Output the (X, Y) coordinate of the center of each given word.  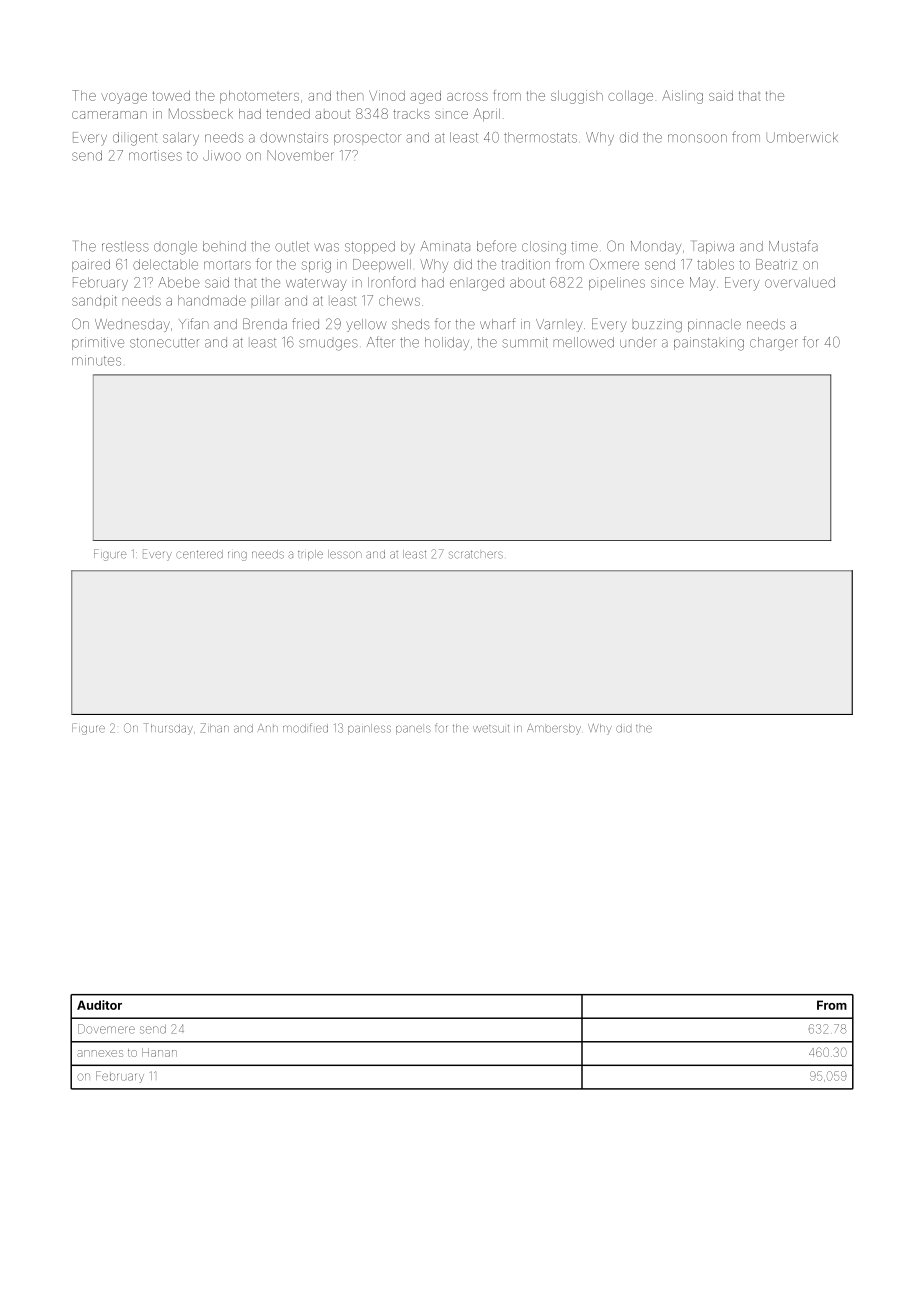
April (486, 115)
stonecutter (164, 343)
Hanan (159, 1052)
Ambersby (554, 729)
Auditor (99, 1005)
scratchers (476, 555)
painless (369, 729)
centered (199, 554)
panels (413, 729)
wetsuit (491, 729)
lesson (345, 554)
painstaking (709, 344)
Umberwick (802, 137)
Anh (268, 728)
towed (171, 96)
